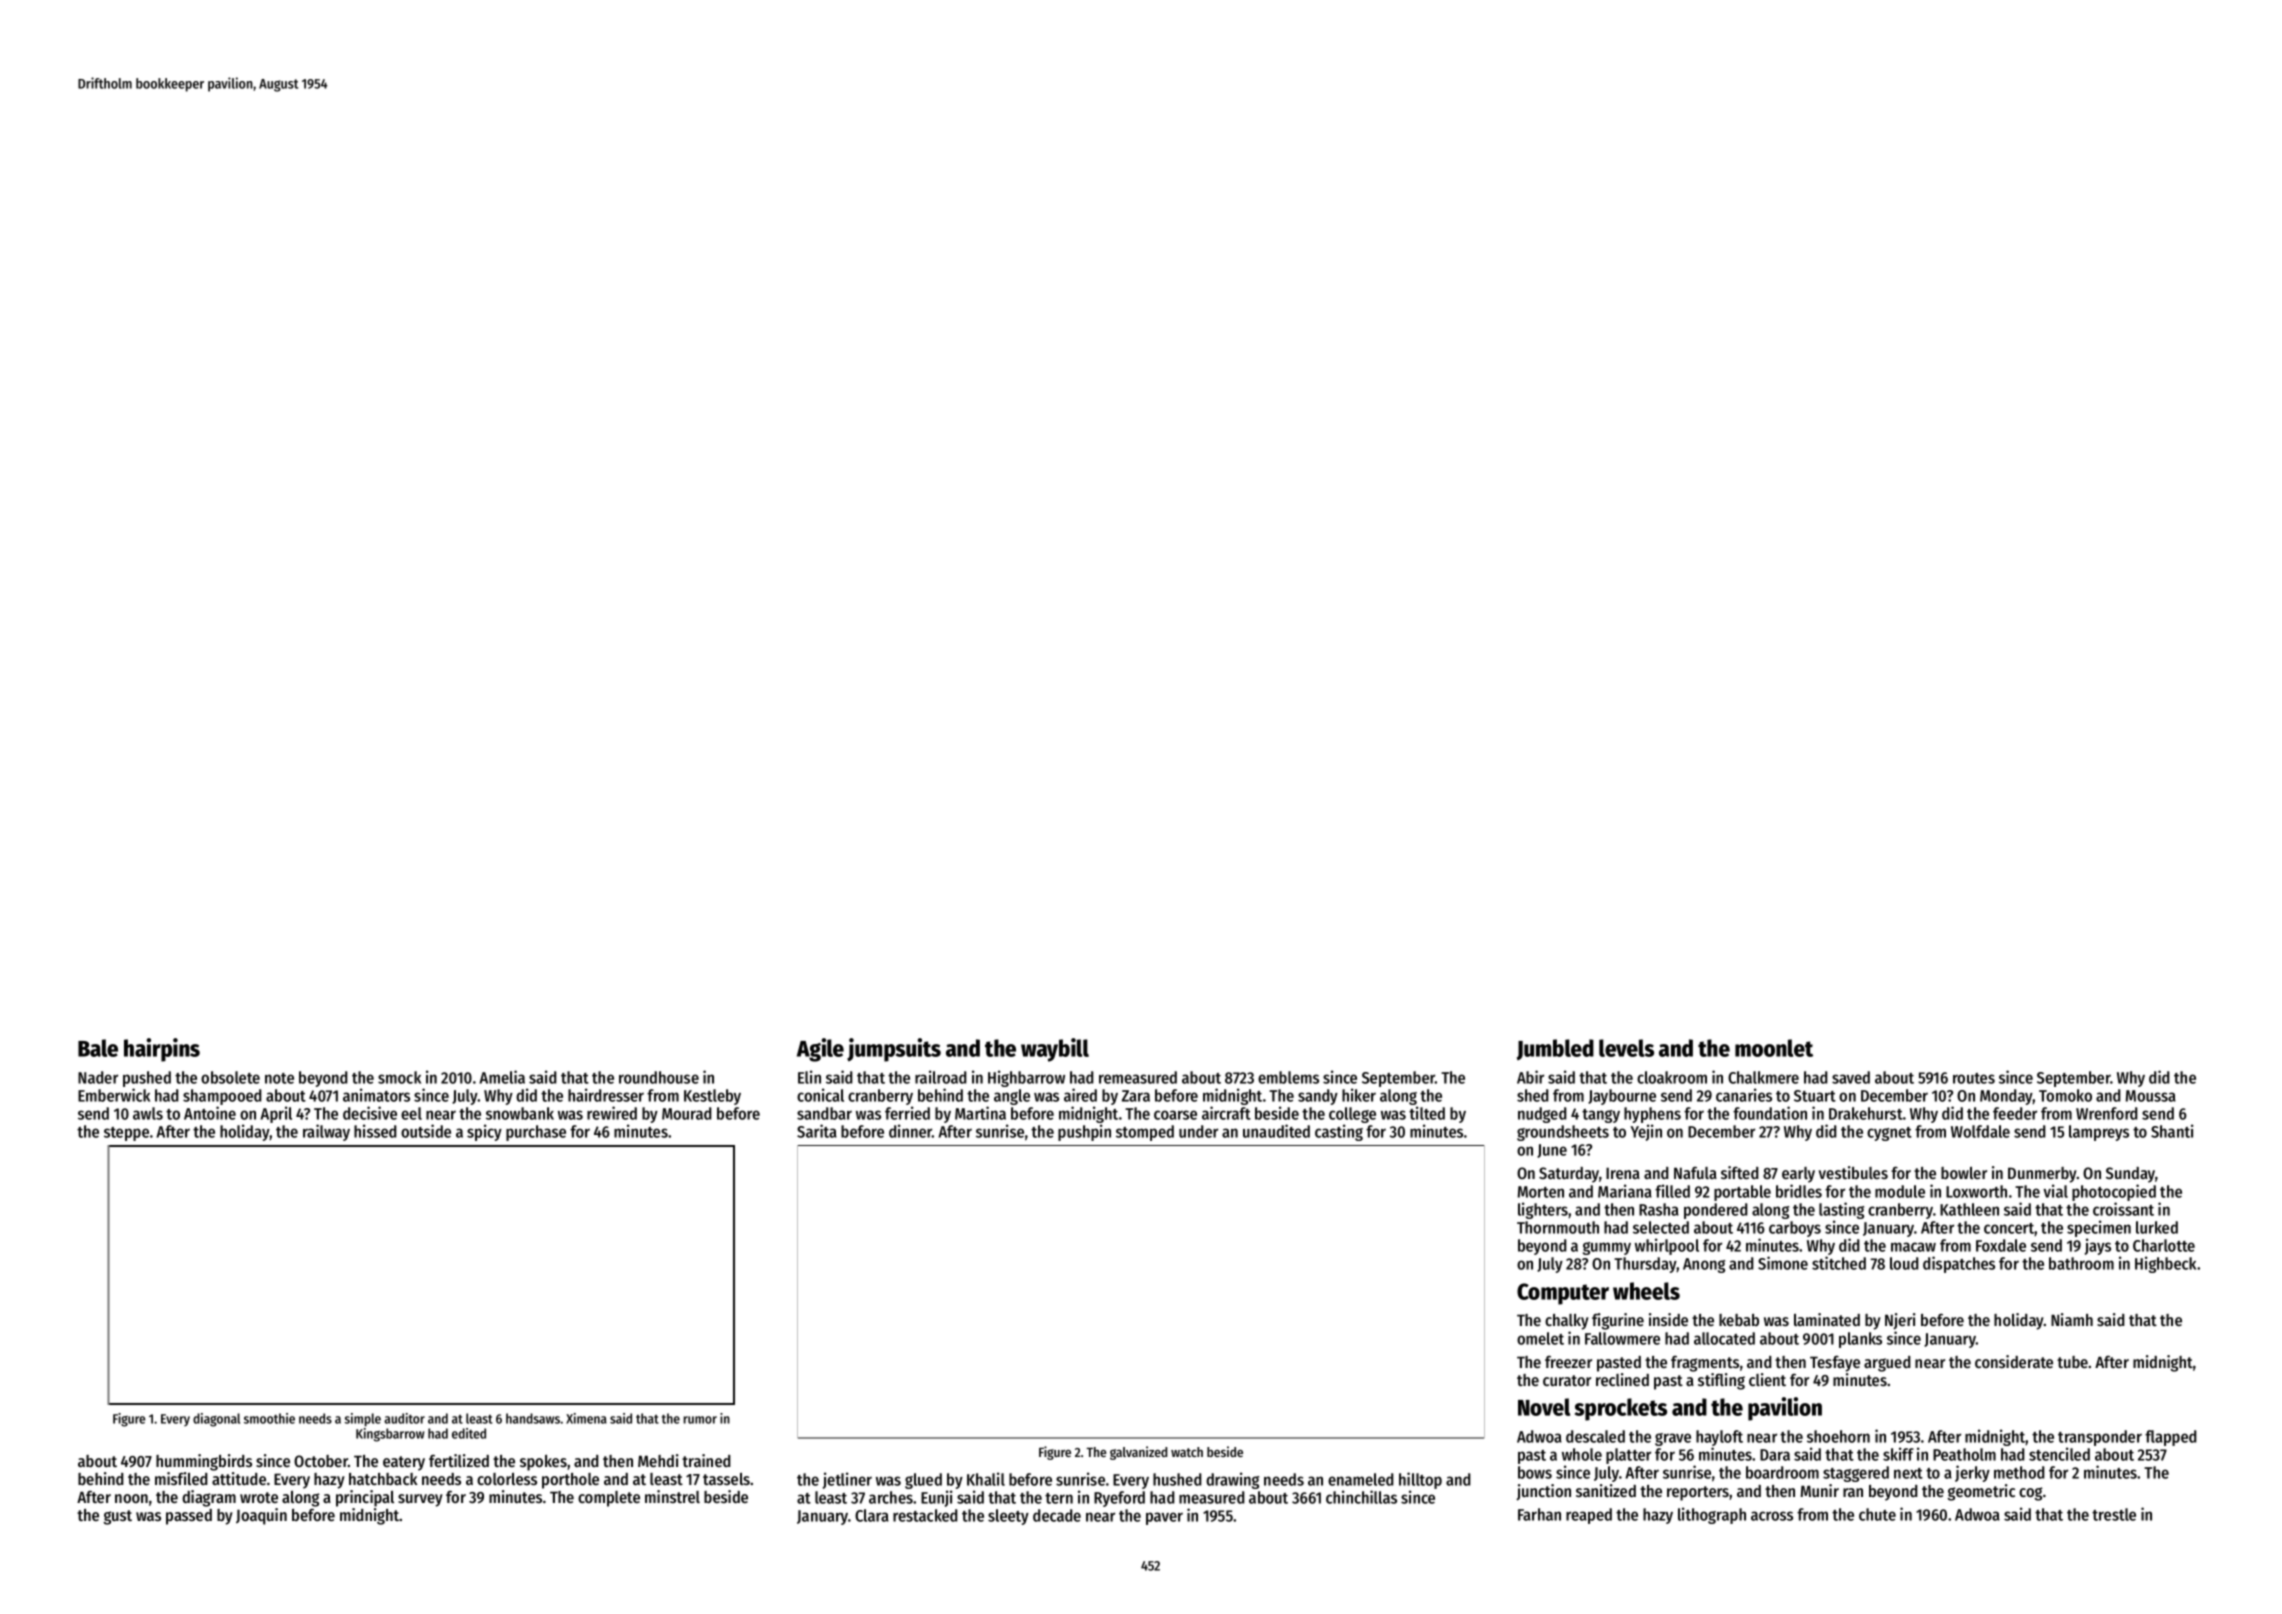  Describe the element at coordinates (1887, 1364) in the screenshot. I see `argued` at that location.
